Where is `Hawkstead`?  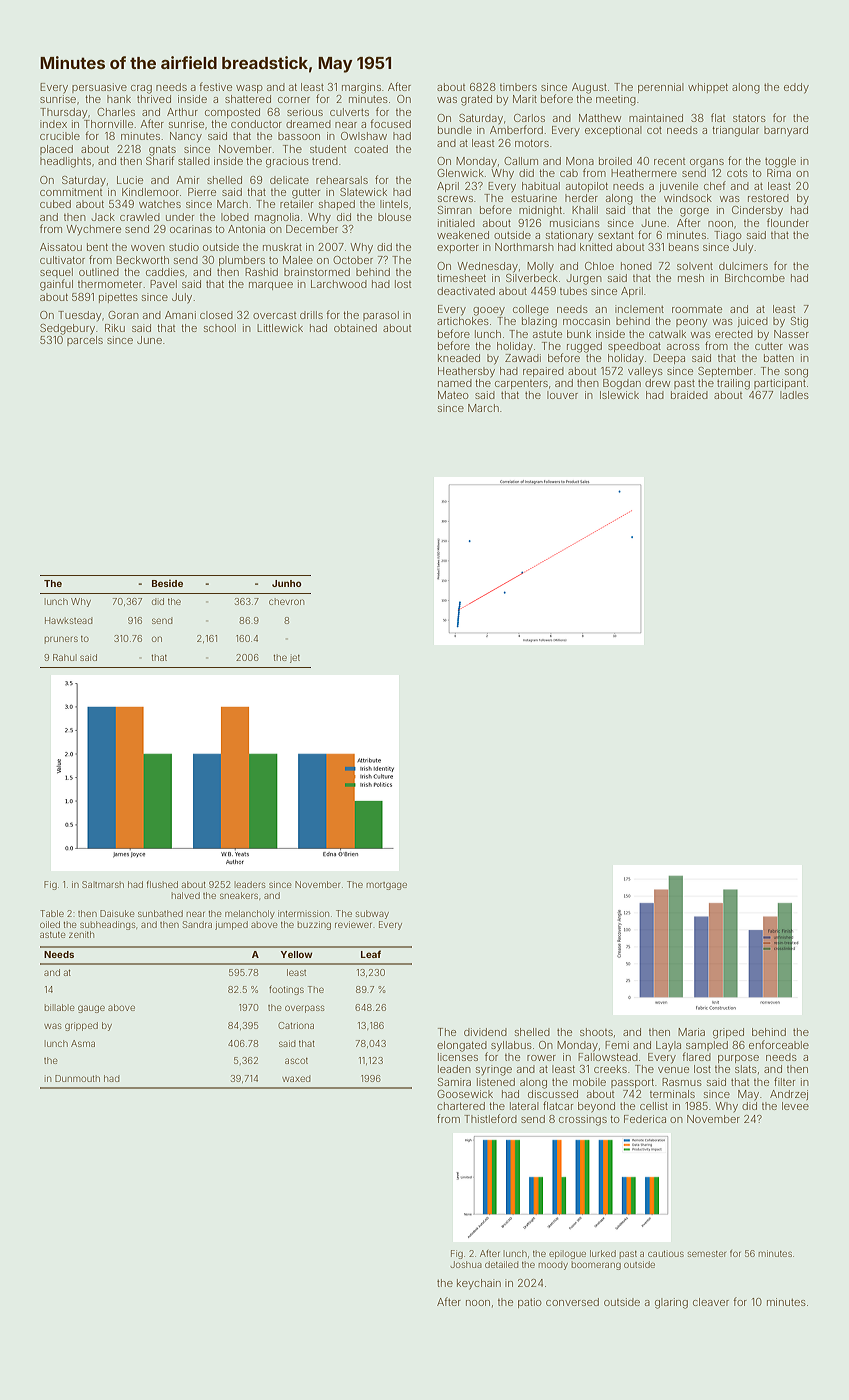 Hawkstead is located at coordinates (69, 620).
